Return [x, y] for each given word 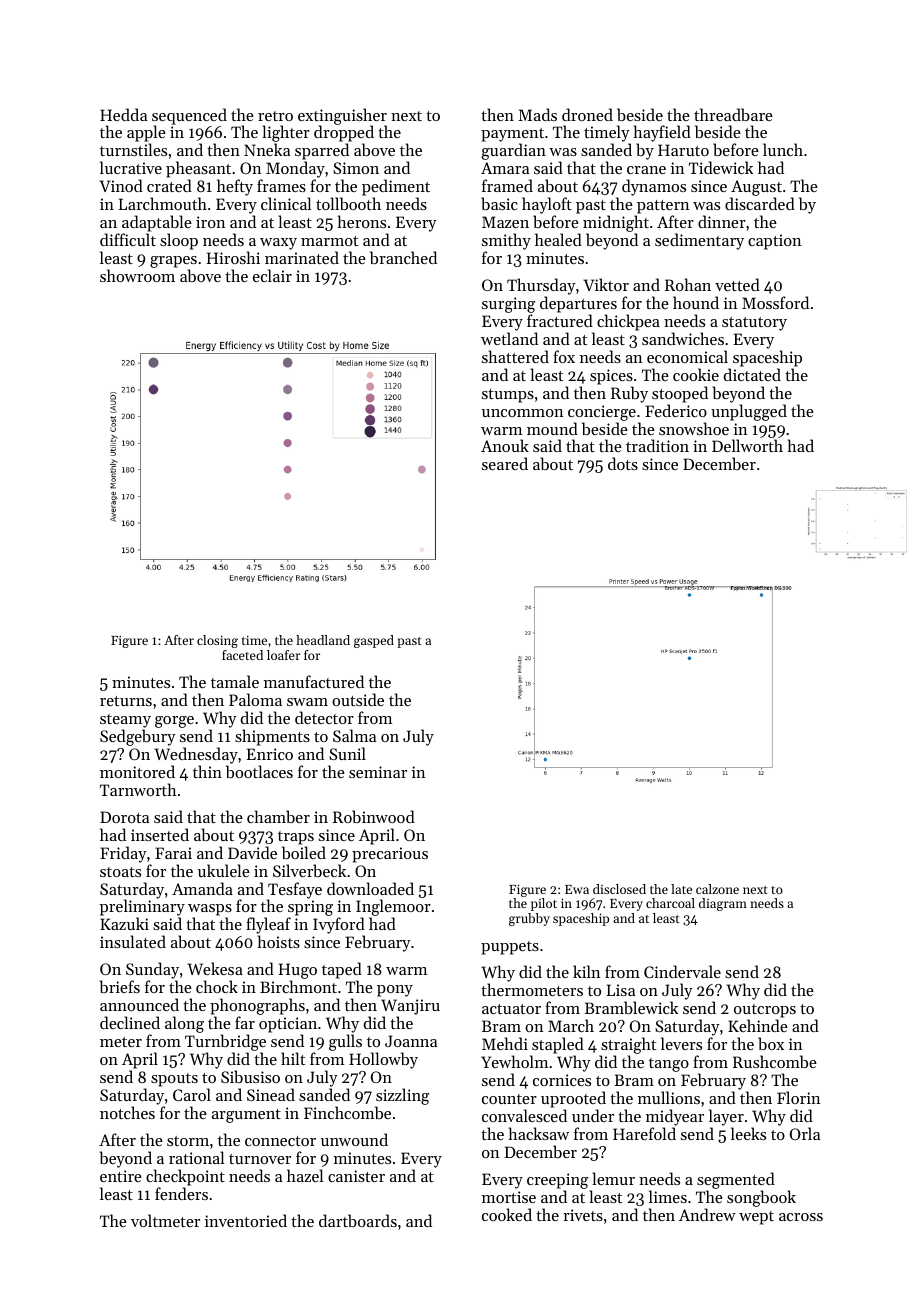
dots [623, 463]
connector [280, 1141]
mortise [509, 1197]
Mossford [775, 302]
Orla [805, 1133]
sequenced [189, 117]
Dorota [124, 817]
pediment [396, 187]
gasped [374, 641]
